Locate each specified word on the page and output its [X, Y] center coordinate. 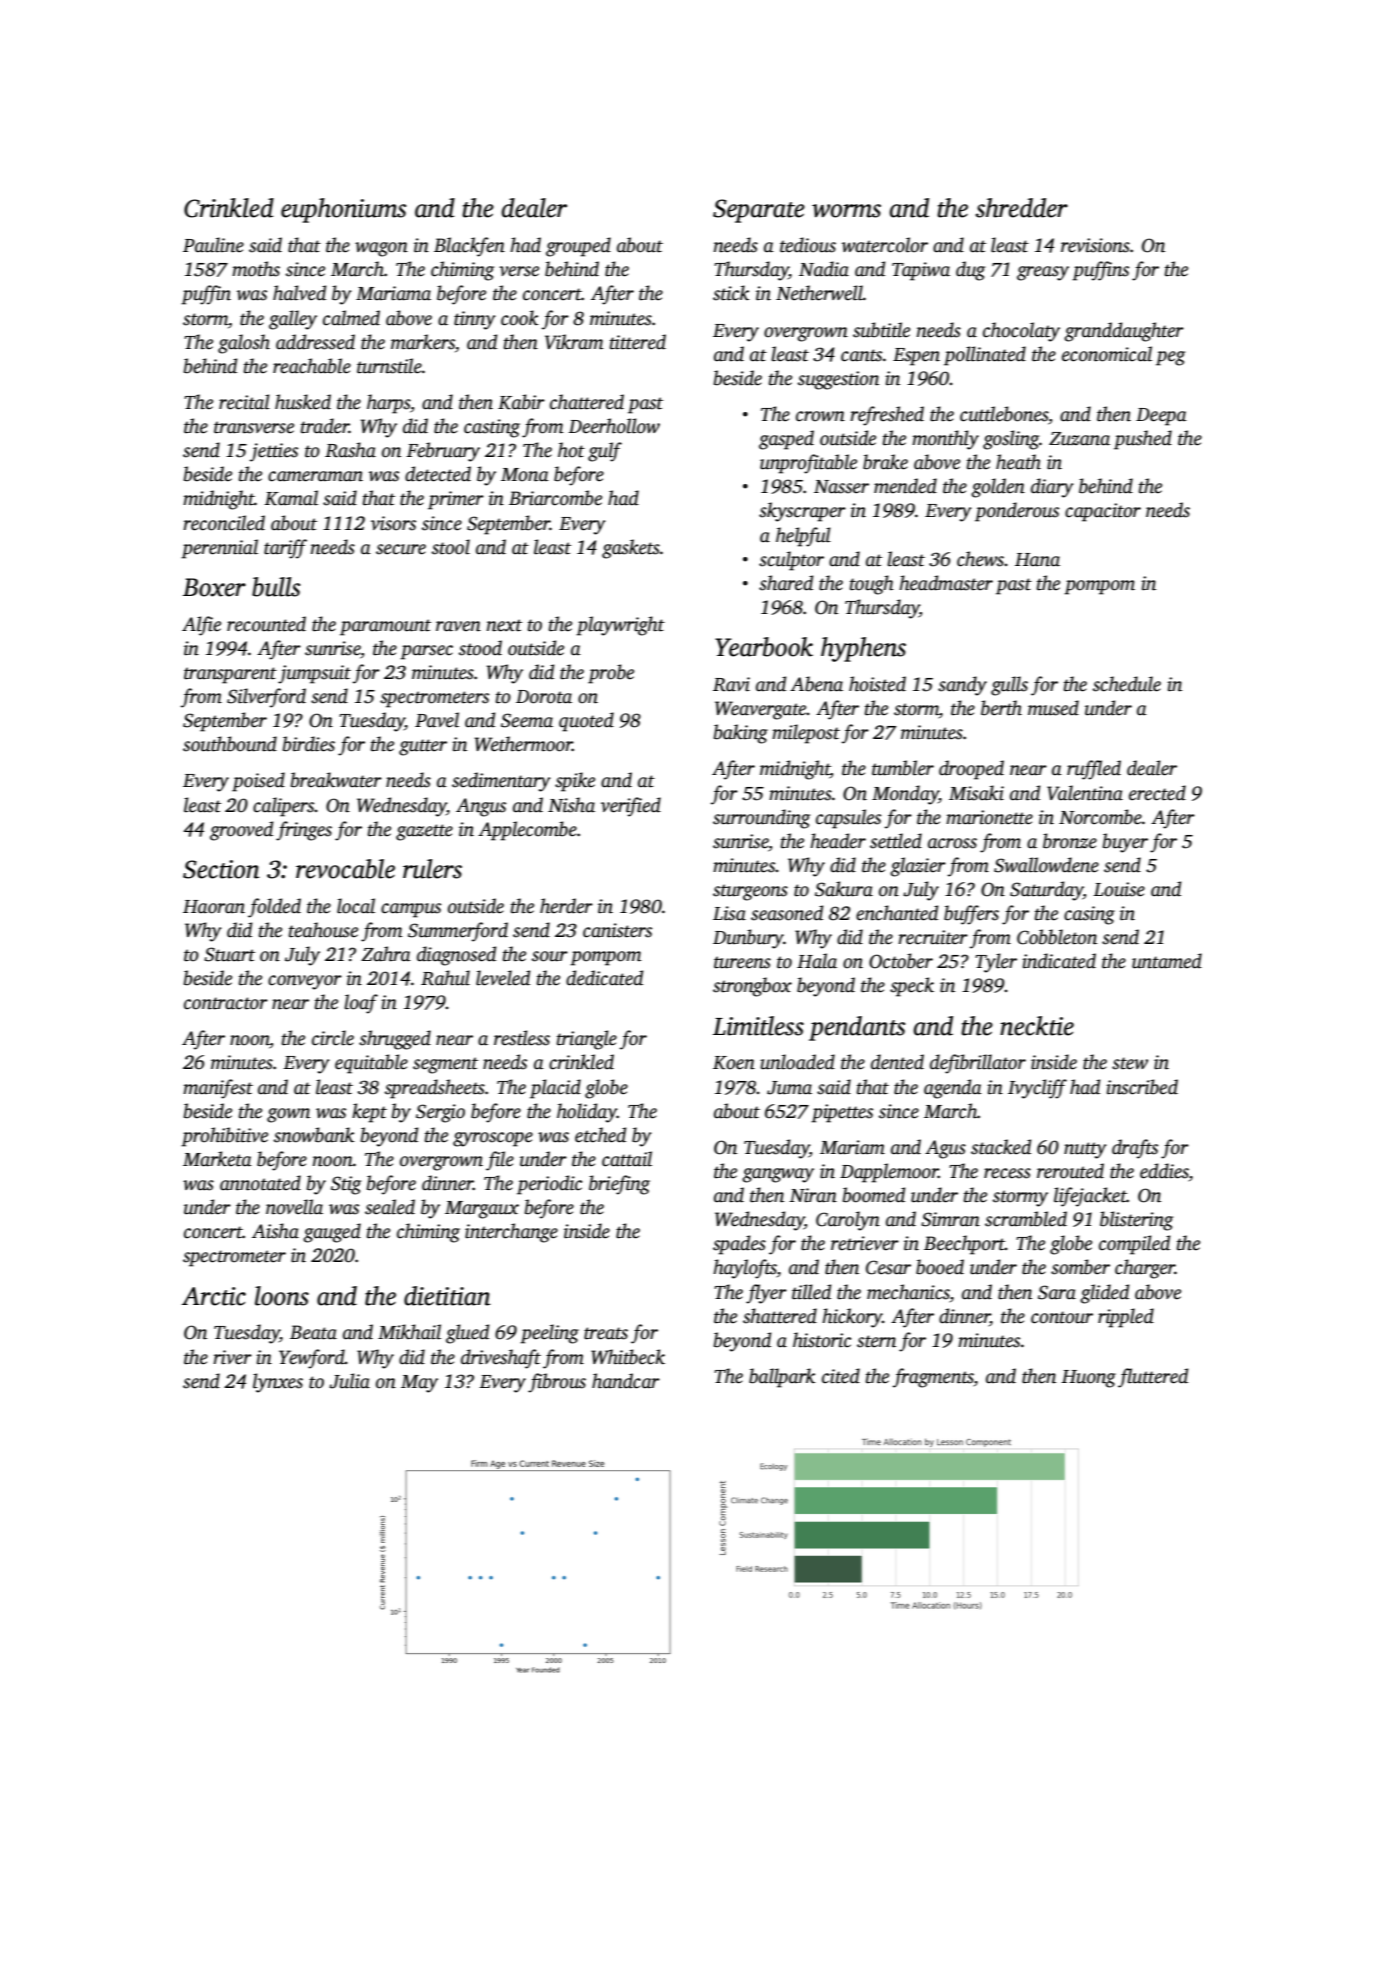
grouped [578, 247]
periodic [549, 1185]
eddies [1164, 1171]
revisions [1095, 245]
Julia [349, 1381]
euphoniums [343, 210]
